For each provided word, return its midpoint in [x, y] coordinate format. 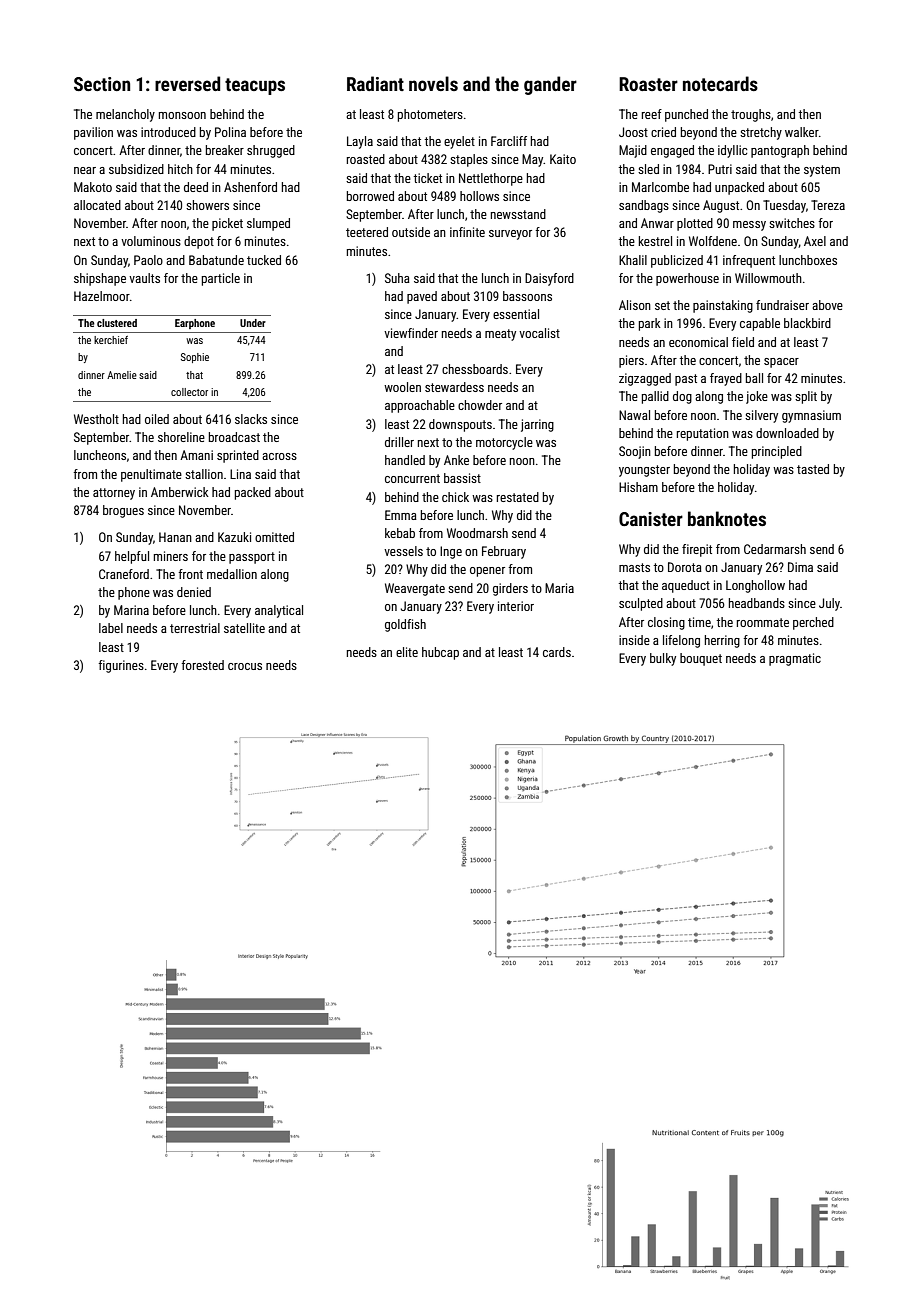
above [827, 305]
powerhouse [687, 279]
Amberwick [180, 492]
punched [686, 115]
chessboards [475, 369]
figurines [121, 666]
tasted [813, 469]
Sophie [195, 358]
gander [550, 85]
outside [411, 232]
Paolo [148, 260]
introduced [168, 132]
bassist [462, 478]
